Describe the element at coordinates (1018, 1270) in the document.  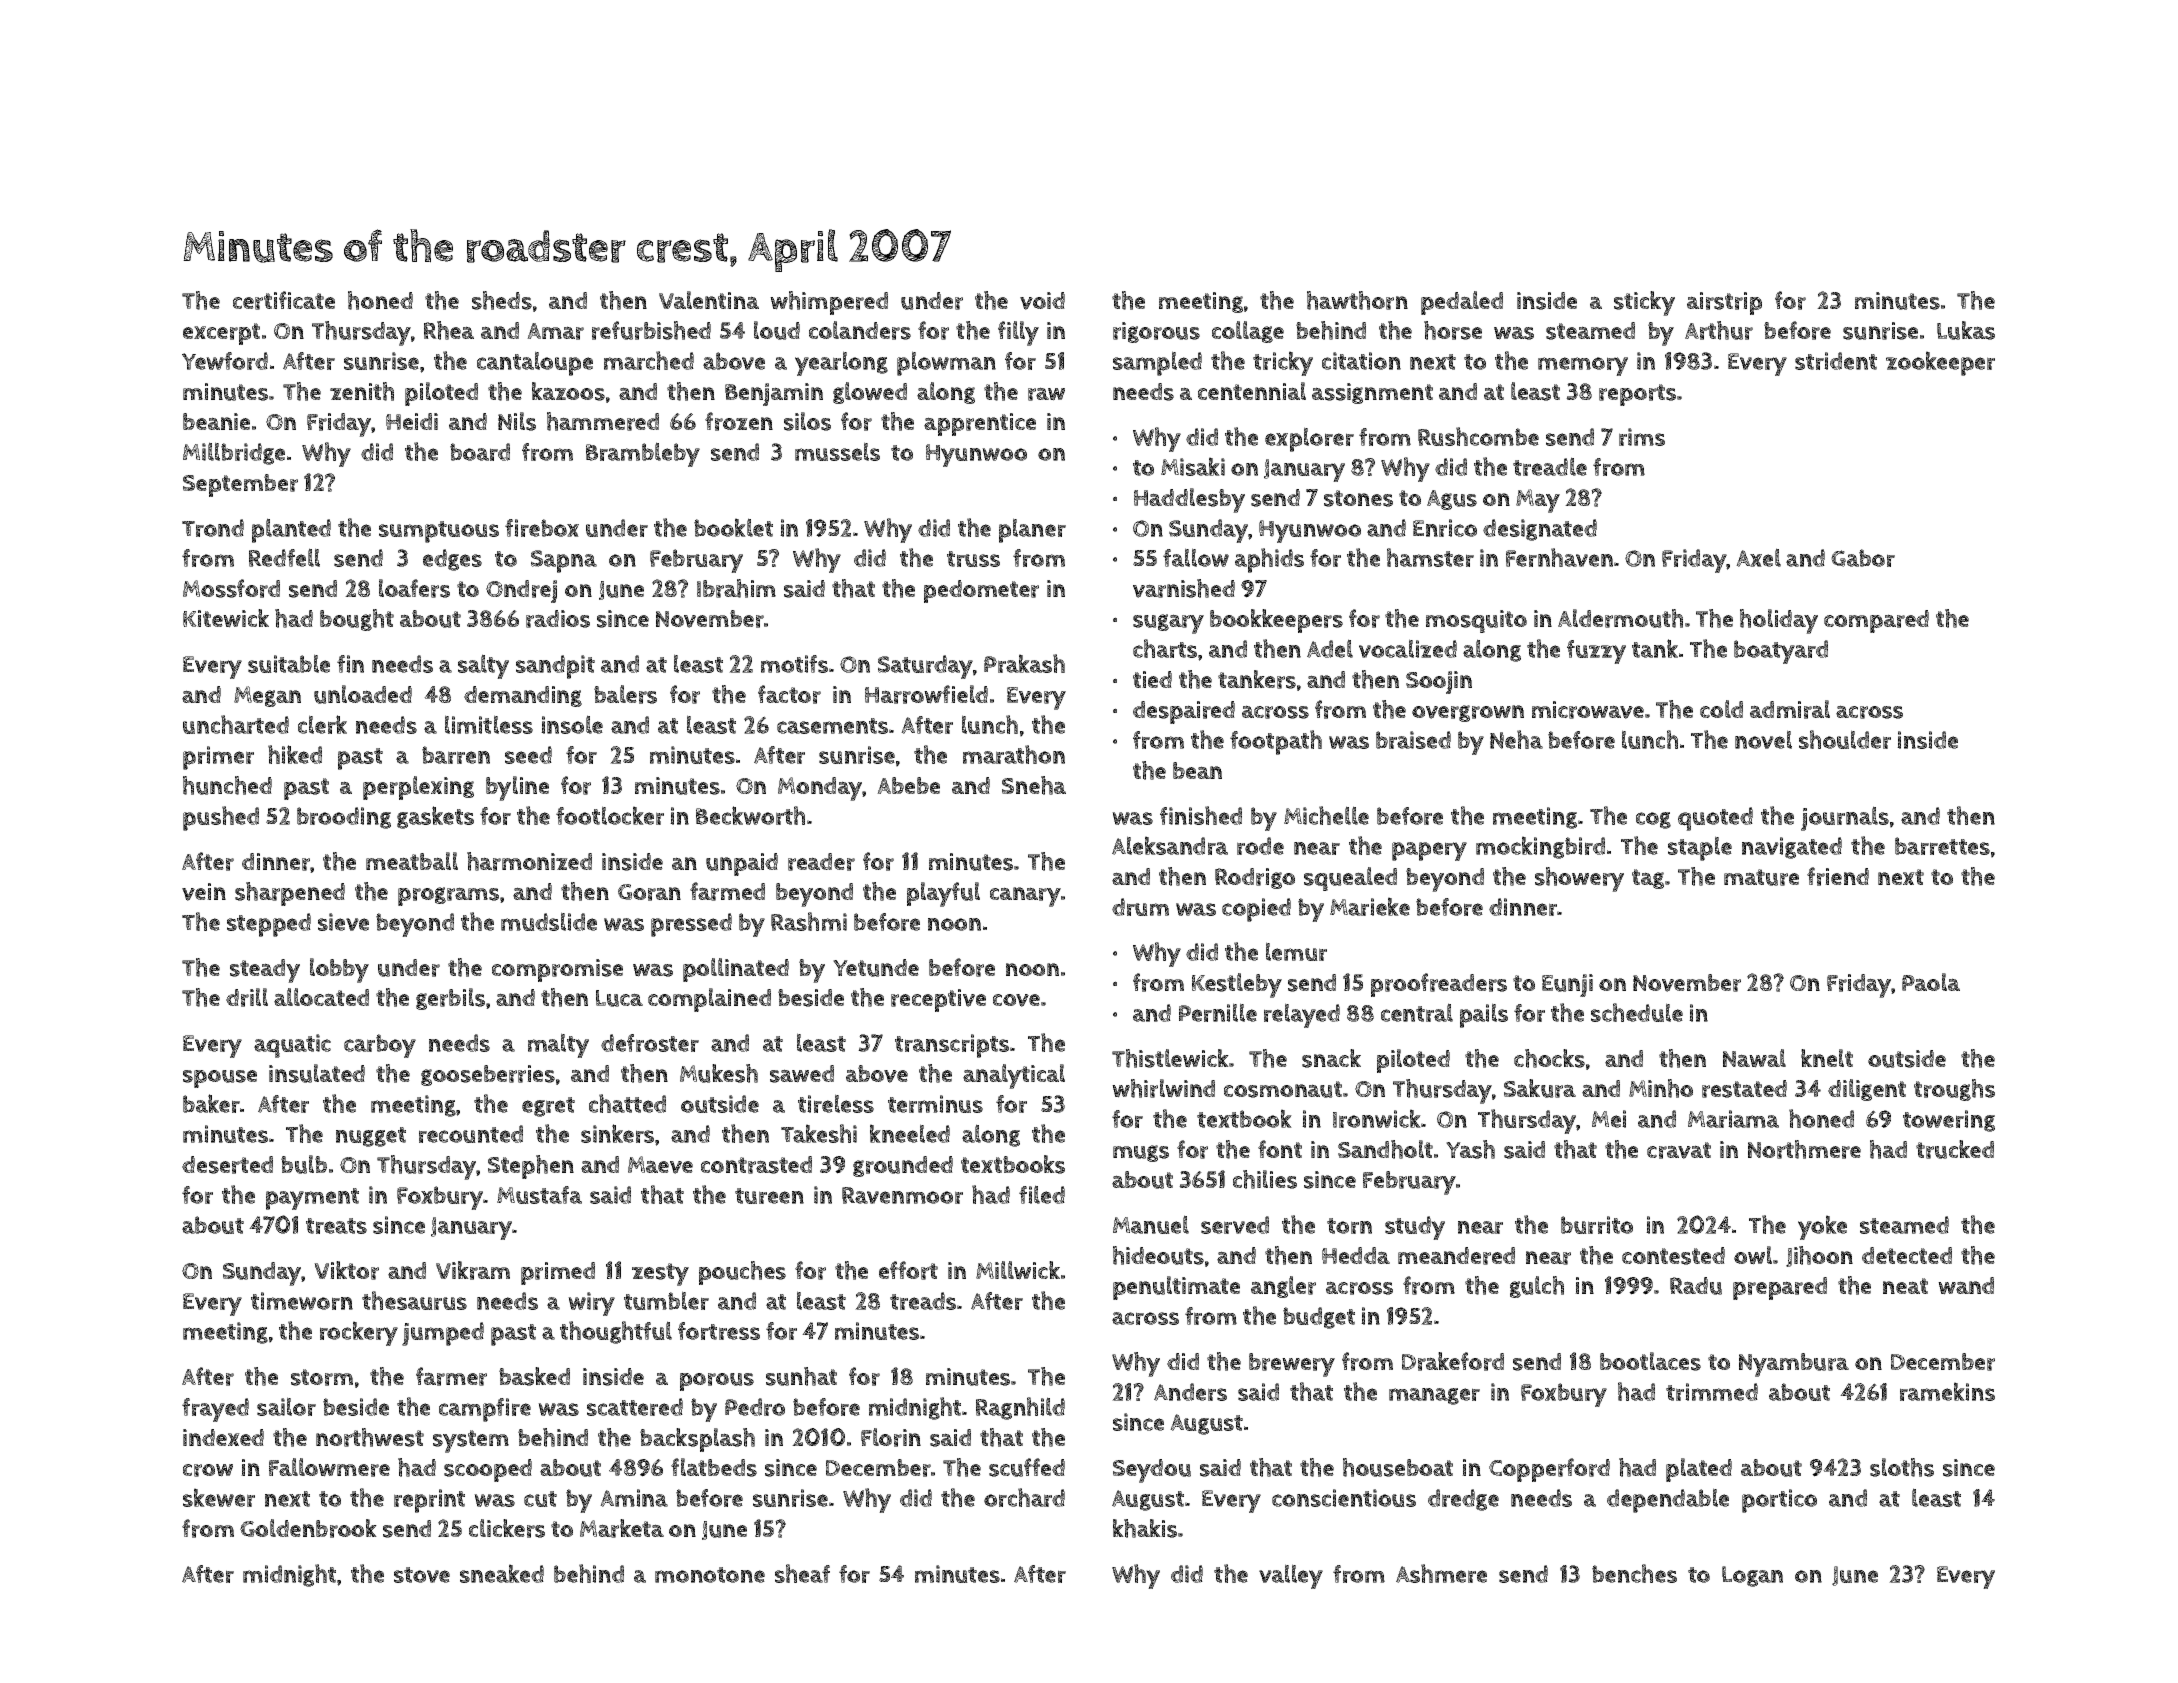
I see `Millwick` at that location.
